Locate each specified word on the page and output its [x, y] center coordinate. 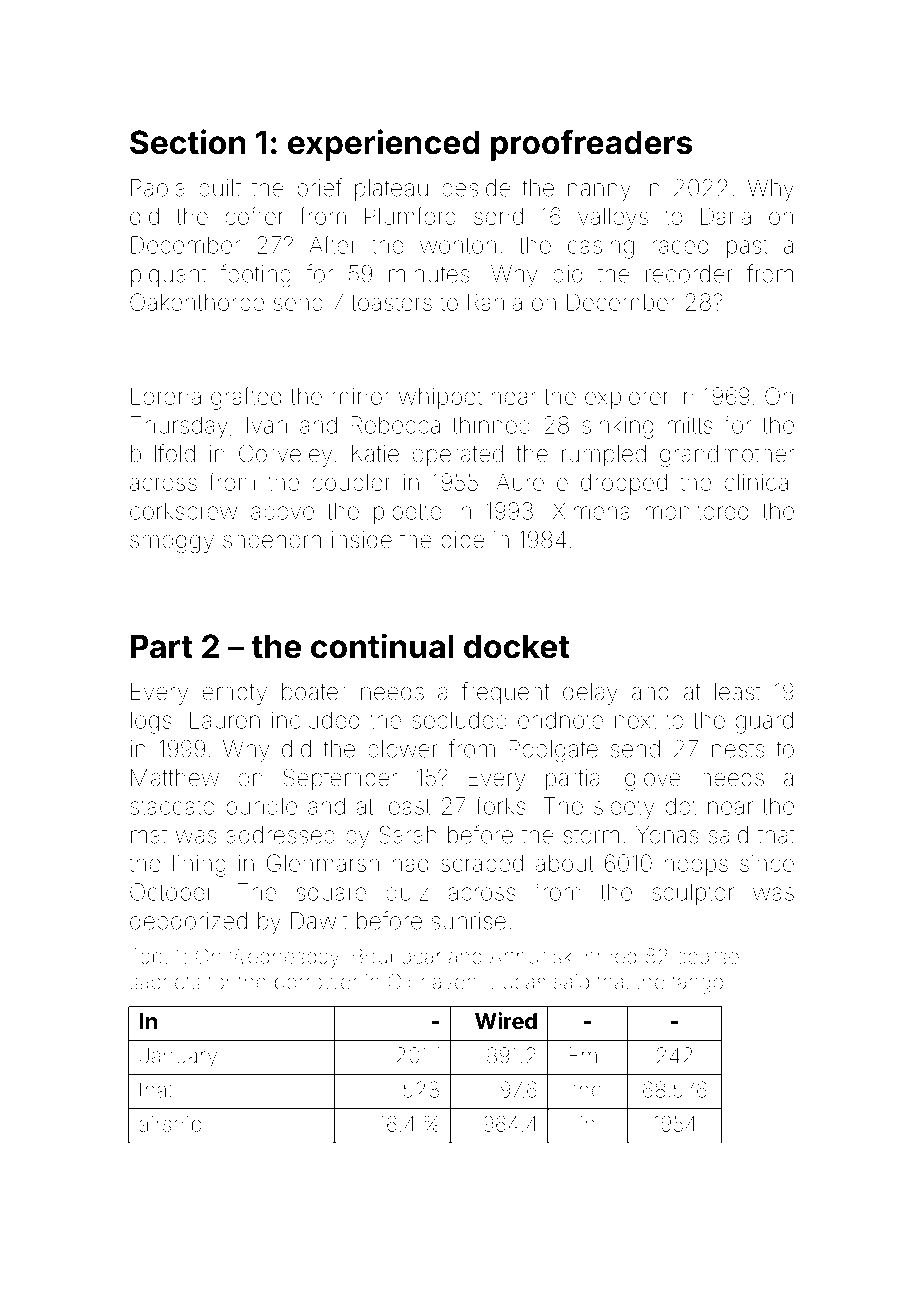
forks [501, 805]
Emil [587, 1055]
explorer [627, 399]
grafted [246, 398]
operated [458, 456]
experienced [384, 145]
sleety [624, 808]
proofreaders [591, 145]
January [178, 1057]
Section [188, 142]
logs [151, 722]
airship [170, 1126]
